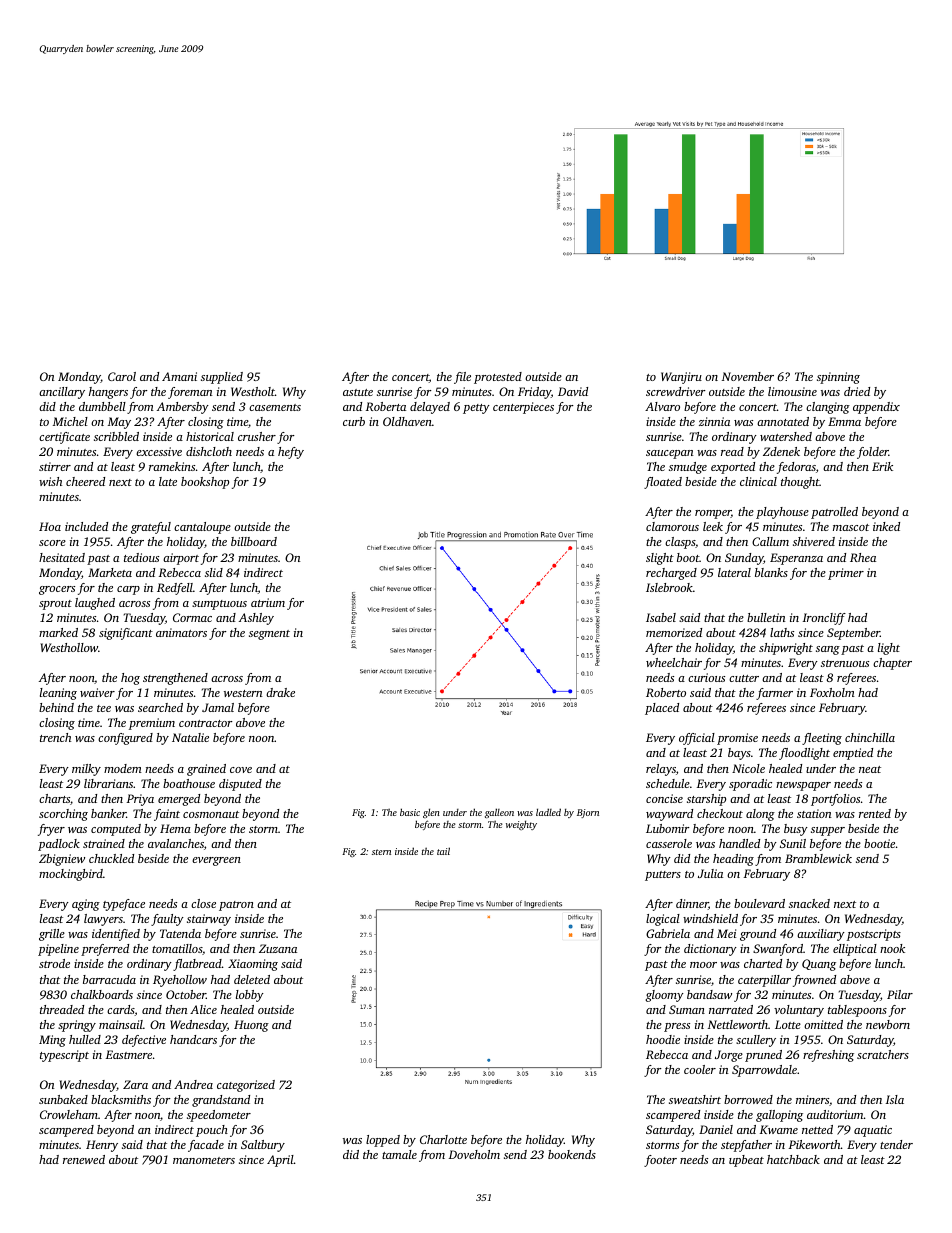 This page has width=952, height=1233. Describe the element at coordinates (499, 813) in the page. I see `galleon` at that location.
